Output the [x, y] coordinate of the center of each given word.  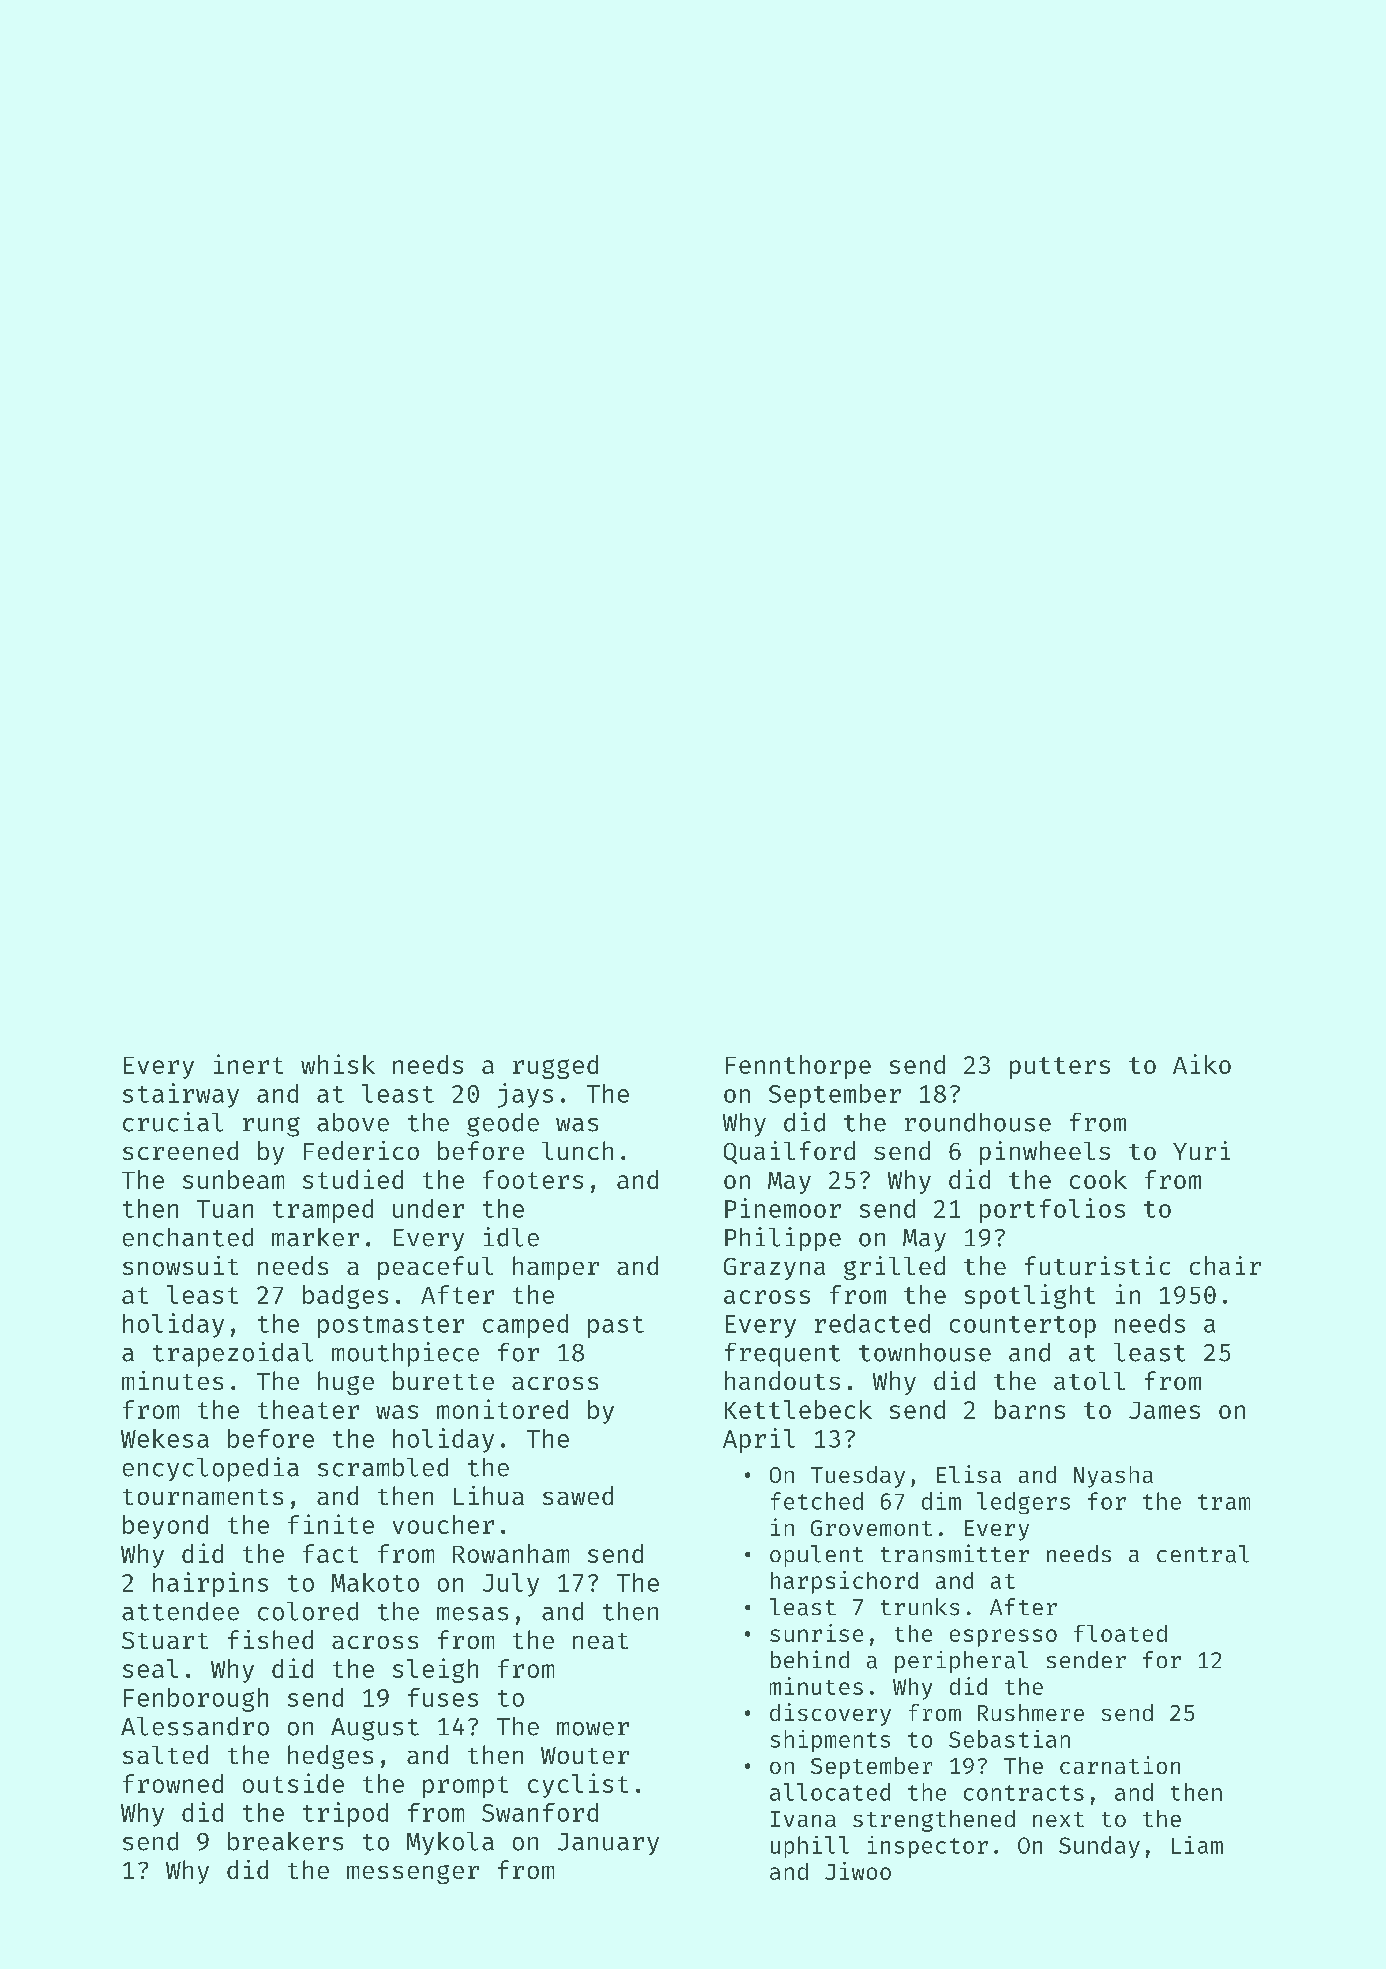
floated [1120, 1633]
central [1203, 1554]
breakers [285, 1841]
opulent [816, 1556]
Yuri [1201, 1150]
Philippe [783, 1239]
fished [270, 1639]
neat [600, 1641]
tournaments [203, 1497]
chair [1225, 1265]
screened [180, 1150]
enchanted [188, 1237]
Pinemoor [783, 1208]
